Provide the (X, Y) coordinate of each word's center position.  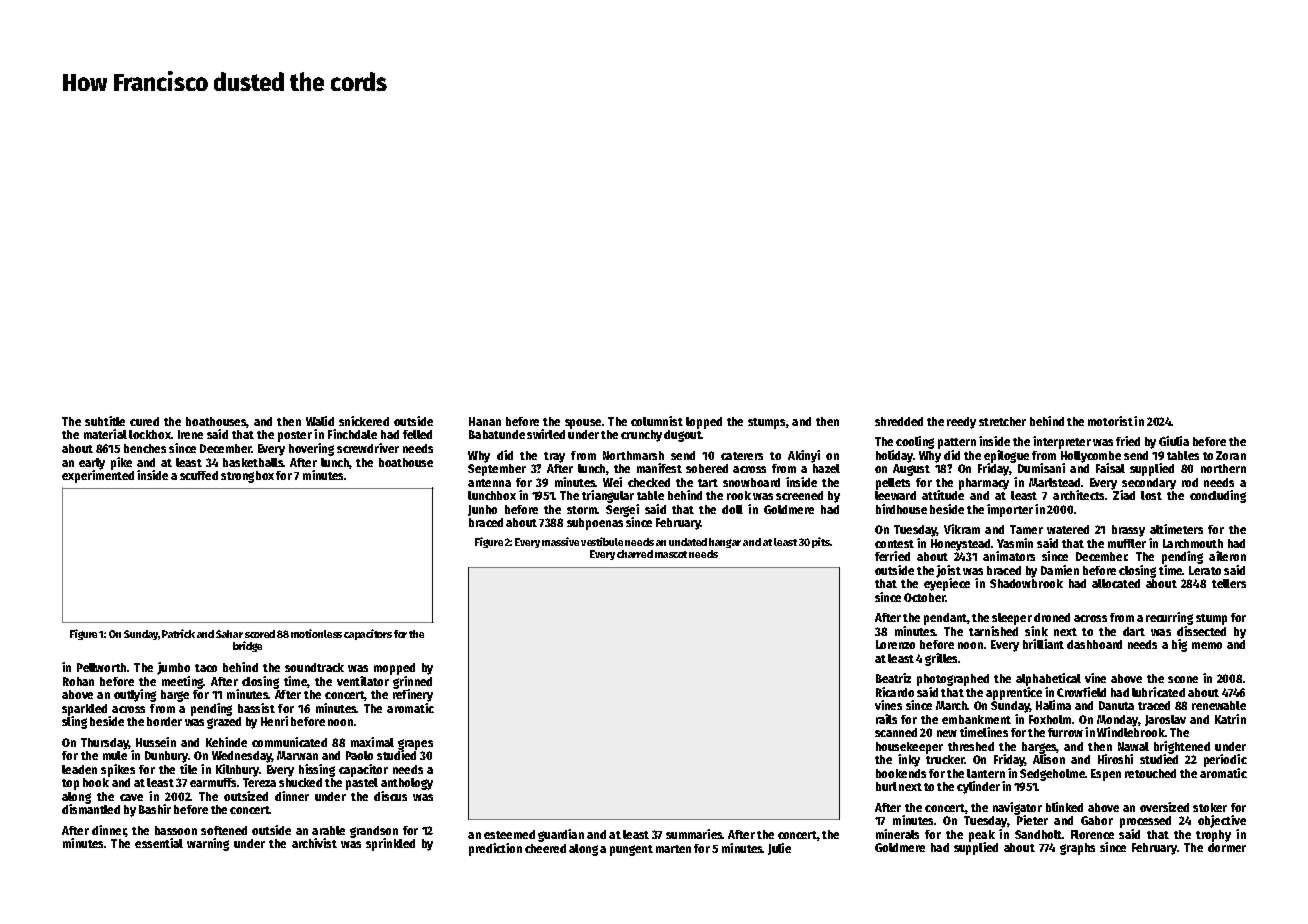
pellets (893, 484)
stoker (1210, 807)
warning (208, 844)
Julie (779, 849)
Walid (320, 421)
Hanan (485, 421)
